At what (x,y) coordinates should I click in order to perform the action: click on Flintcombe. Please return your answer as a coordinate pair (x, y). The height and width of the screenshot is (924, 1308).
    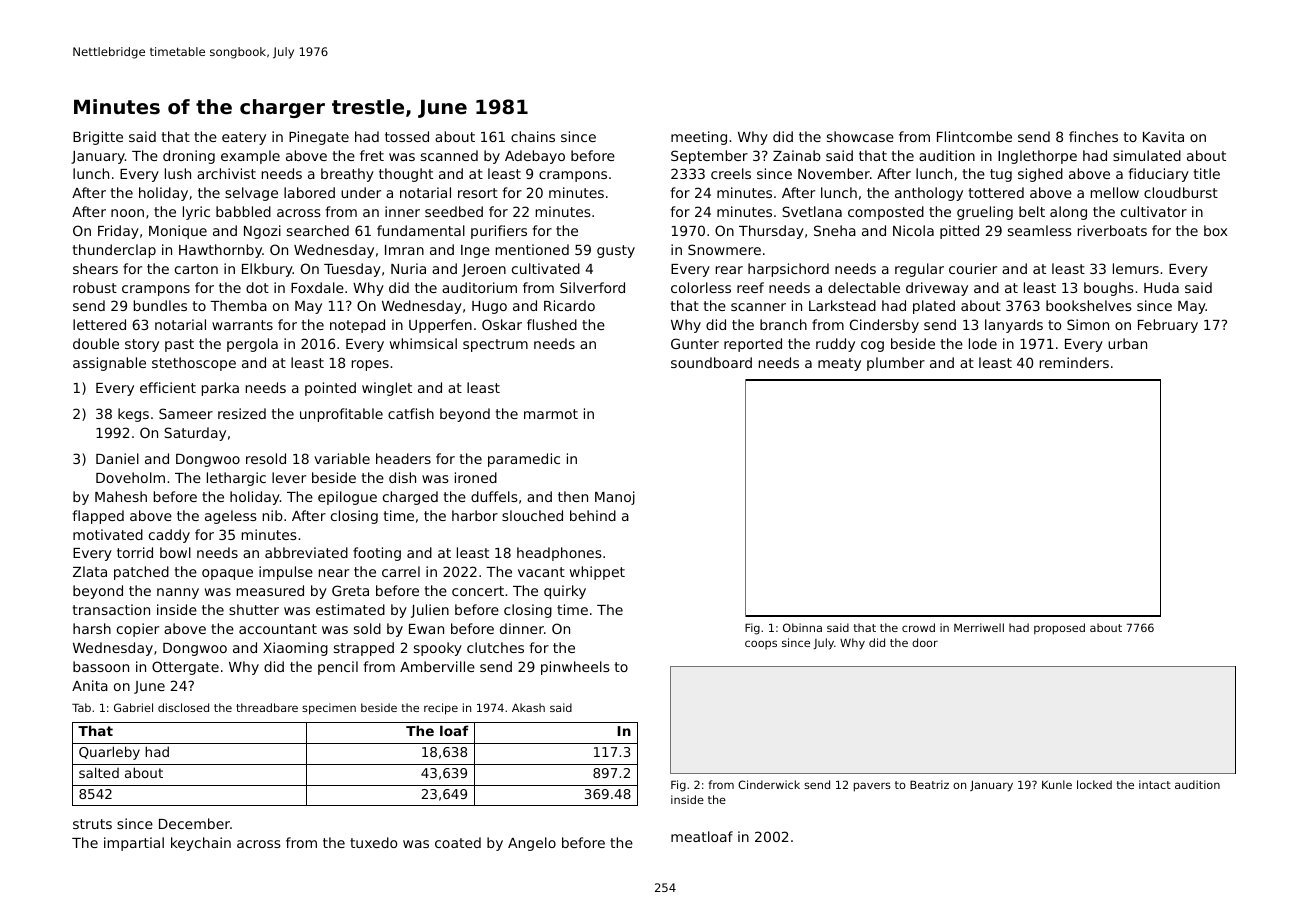
    Looking at the image, I should click on (974, 136).
